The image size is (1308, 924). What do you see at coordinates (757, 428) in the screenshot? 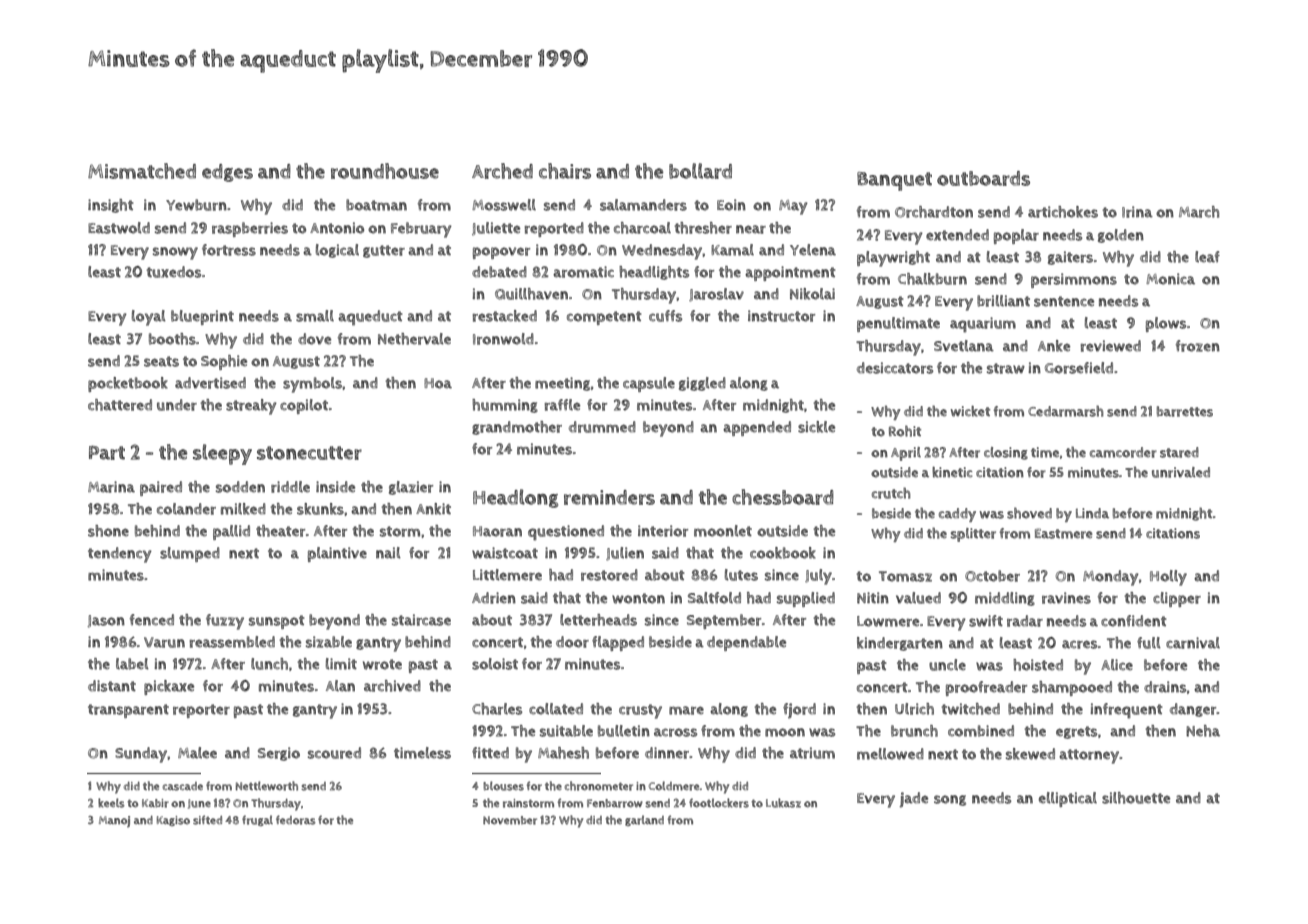
I see `appended` at bounding box center [757, 428].
